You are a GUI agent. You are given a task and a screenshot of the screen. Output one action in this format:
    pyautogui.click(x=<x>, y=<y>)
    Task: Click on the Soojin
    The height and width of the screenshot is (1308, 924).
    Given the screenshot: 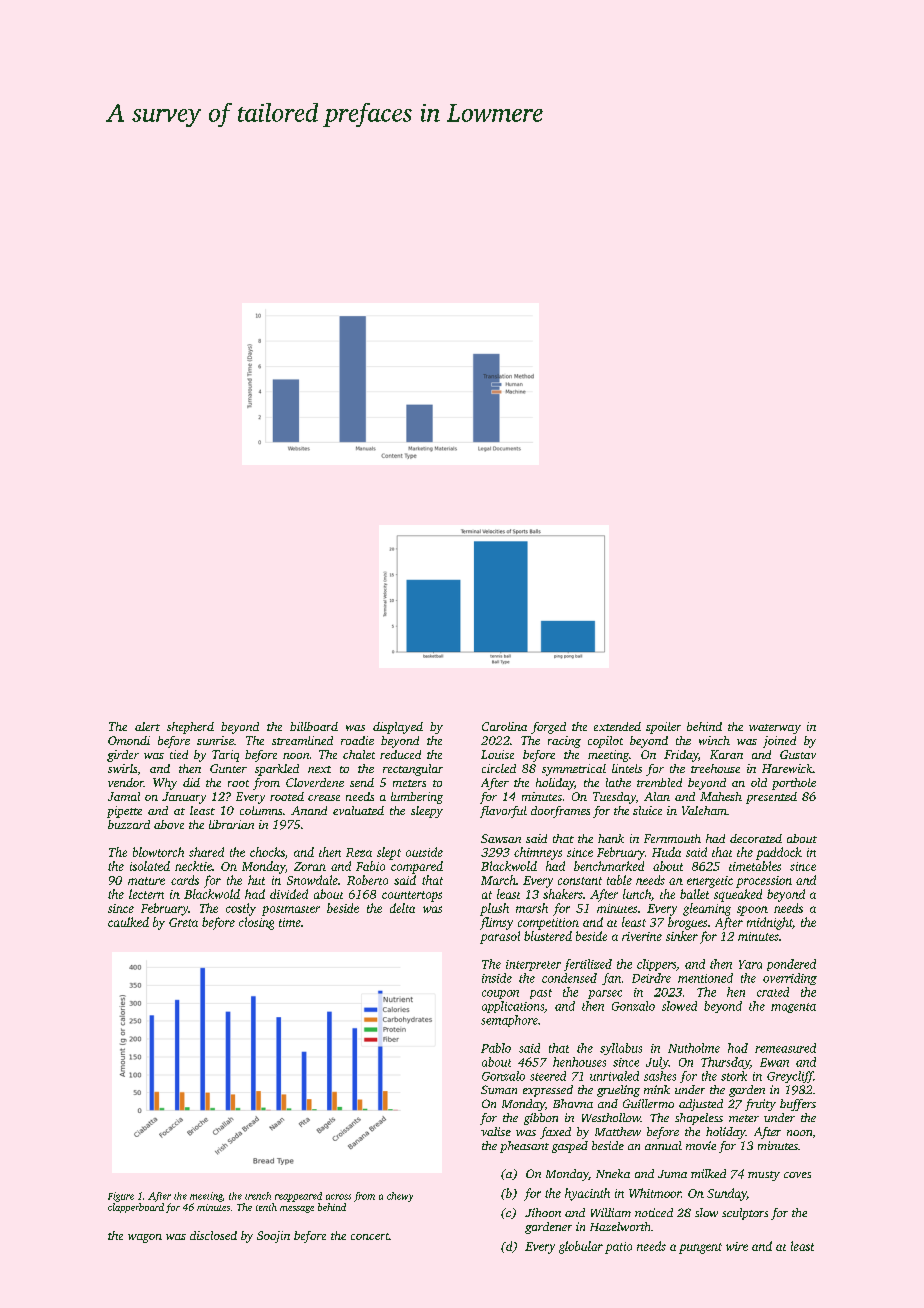 What is the action you would take?
    pyautogui.click(x=273, y=1237)
